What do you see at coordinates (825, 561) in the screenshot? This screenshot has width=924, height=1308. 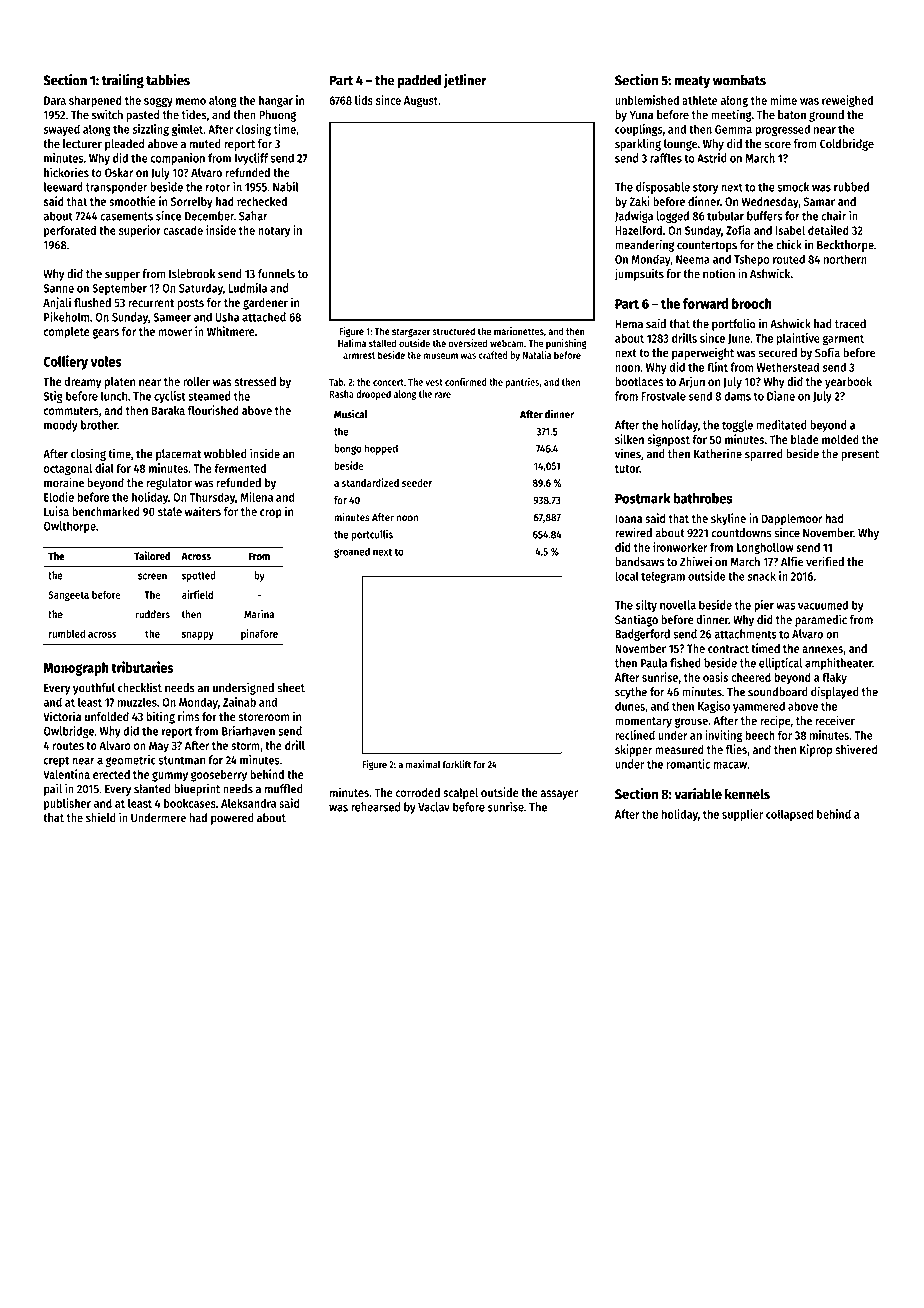 I see `verified` at bounding box center [825, 561].
